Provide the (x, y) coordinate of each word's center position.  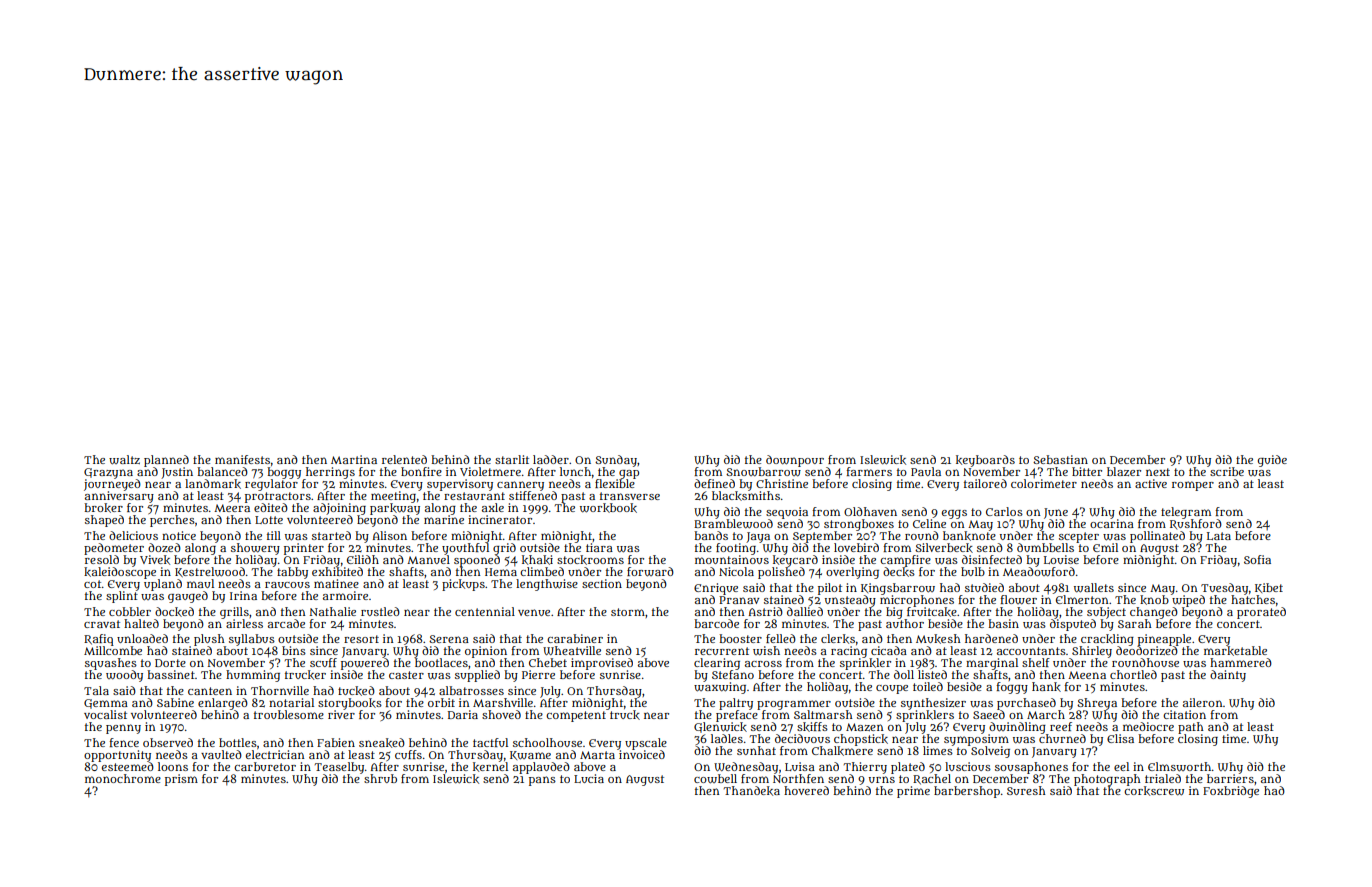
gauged (188, 597)
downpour (795, 461)
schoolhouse (547, 742)
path (1191, 728)
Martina (354, 459)
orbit (441, 702)
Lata (1219, 536)
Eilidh (363, 559)
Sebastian (1060, 459)
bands (711, 535)
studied (984, 587)
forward (650, 572)
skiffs (812, 727)
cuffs (408, 754)
